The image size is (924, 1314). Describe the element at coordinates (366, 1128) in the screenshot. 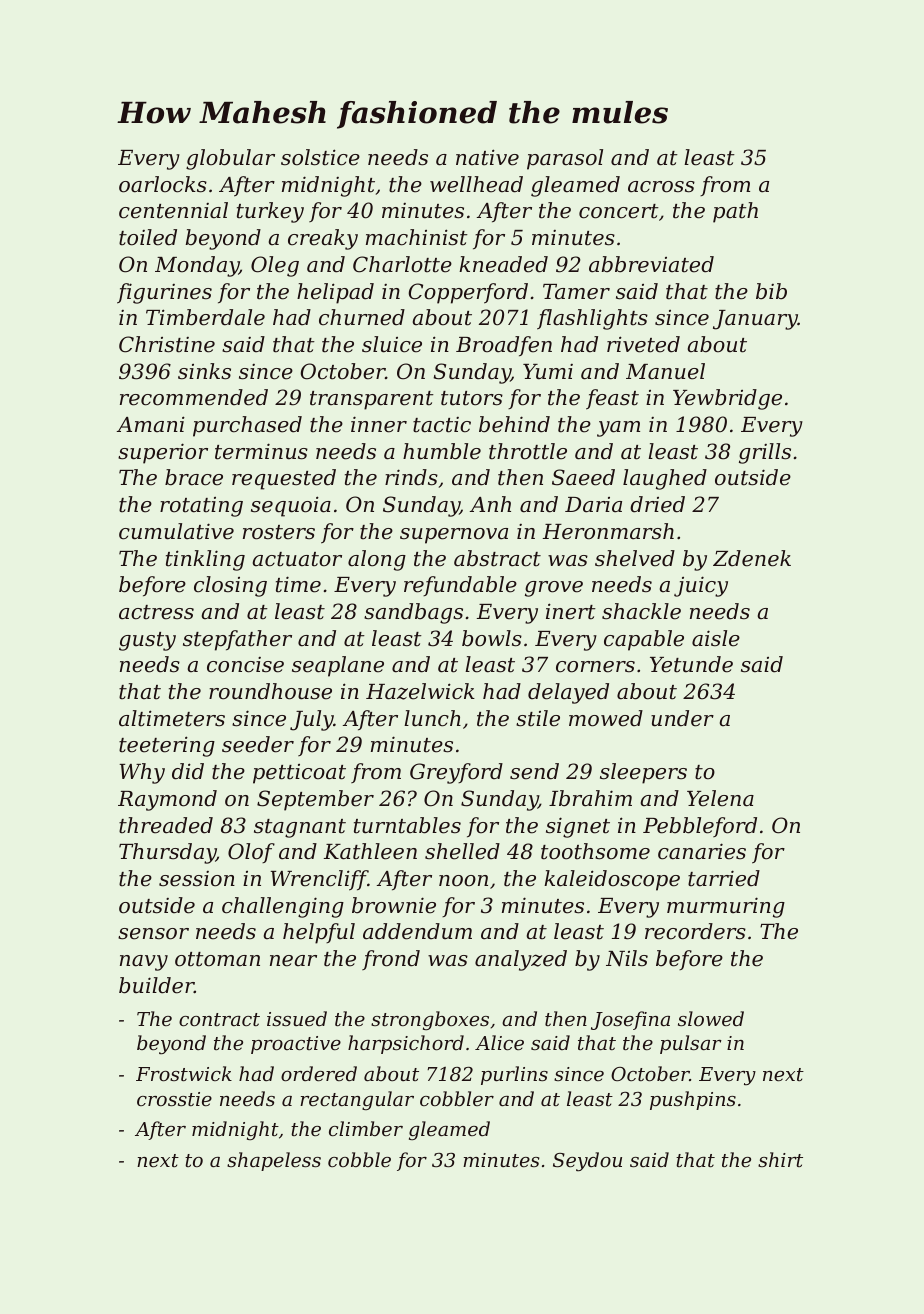

I see `climber` at that location.
